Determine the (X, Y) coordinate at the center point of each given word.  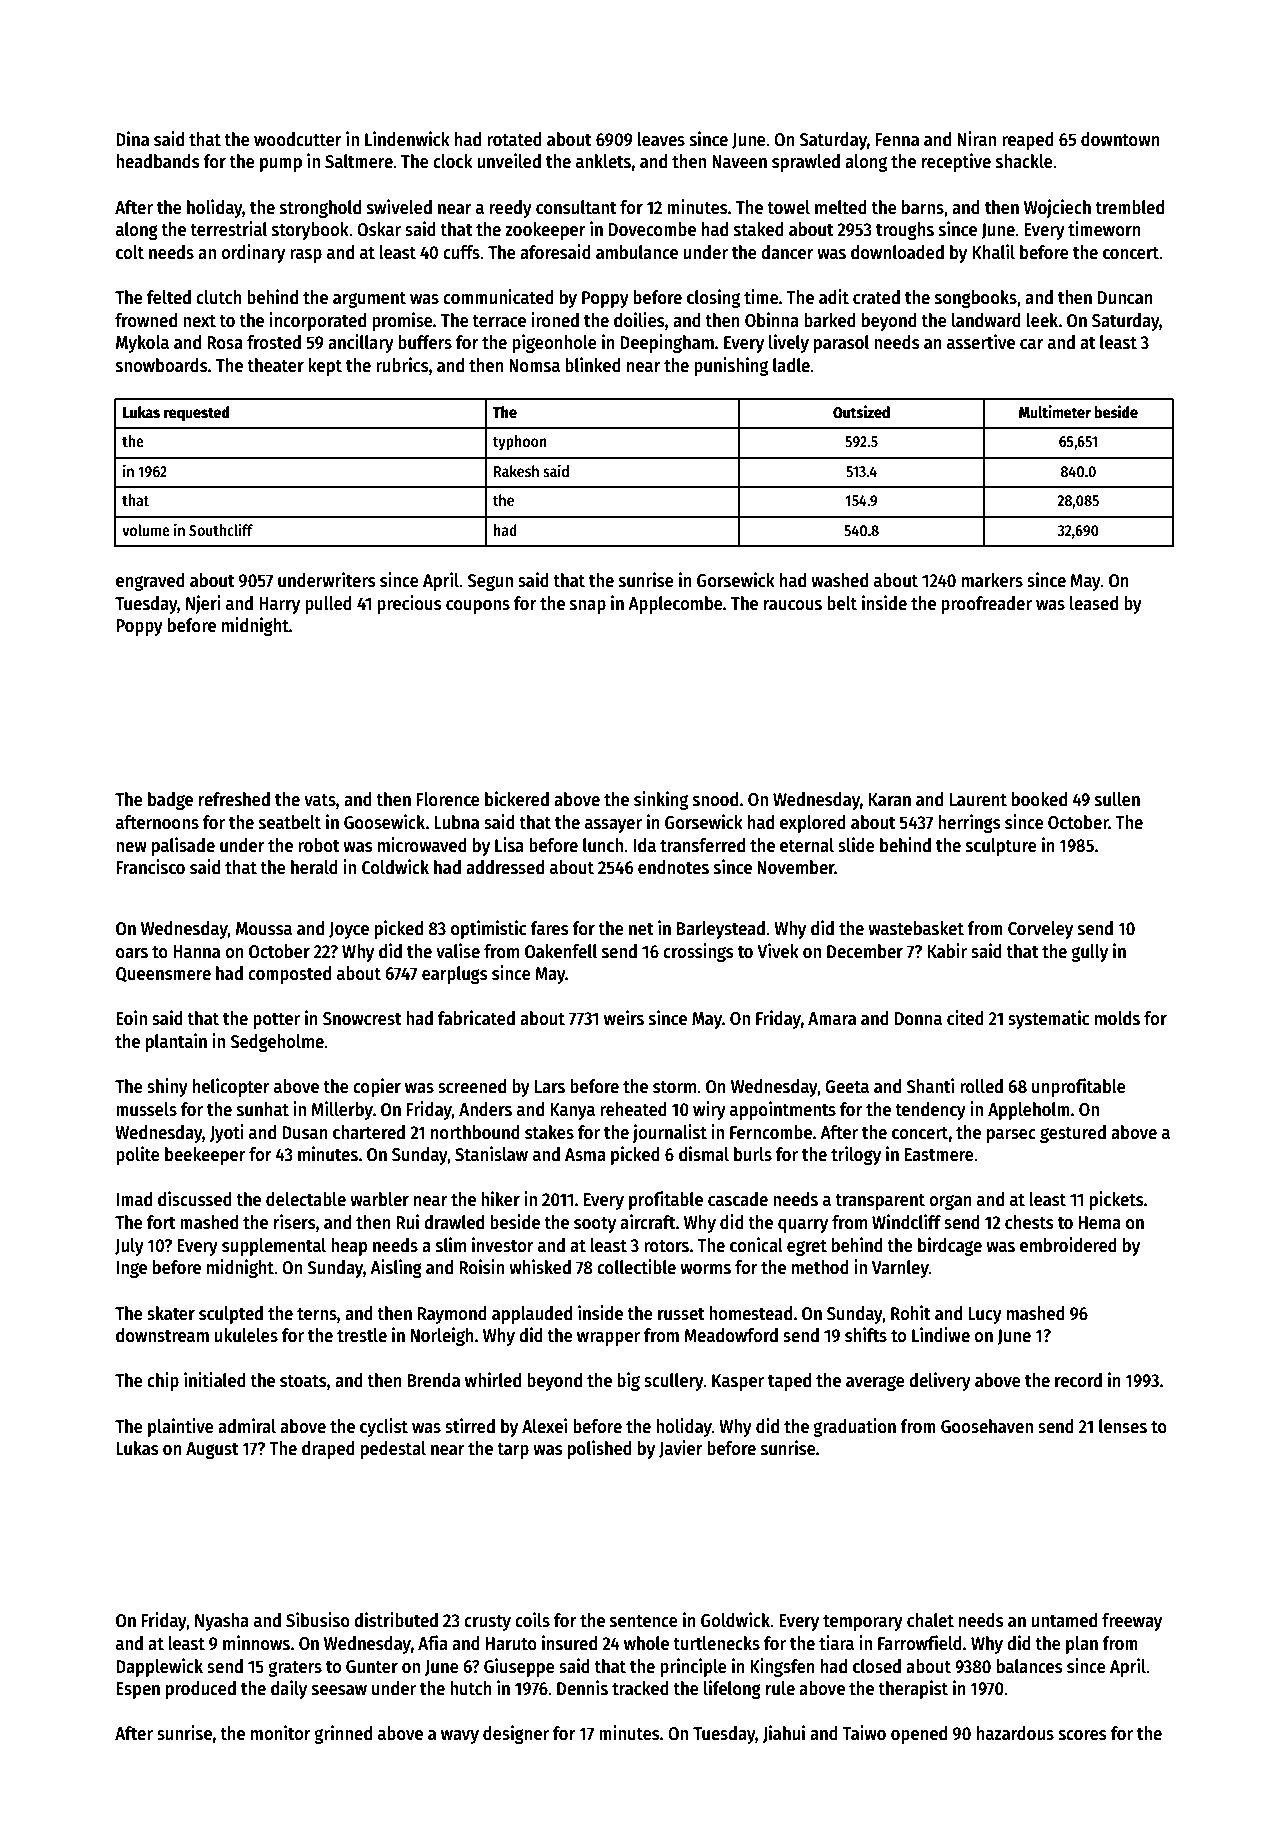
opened (919, 1735)
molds (1117, 1018)
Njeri (203, 604)
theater (275, 365)
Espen (138, 1690)
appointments (783, 1110)
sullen (1117, 799)
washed (839, 580)
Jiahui (784, 1734)
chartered (369, 1132)
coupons (478, 607)
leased (1094, 603)
